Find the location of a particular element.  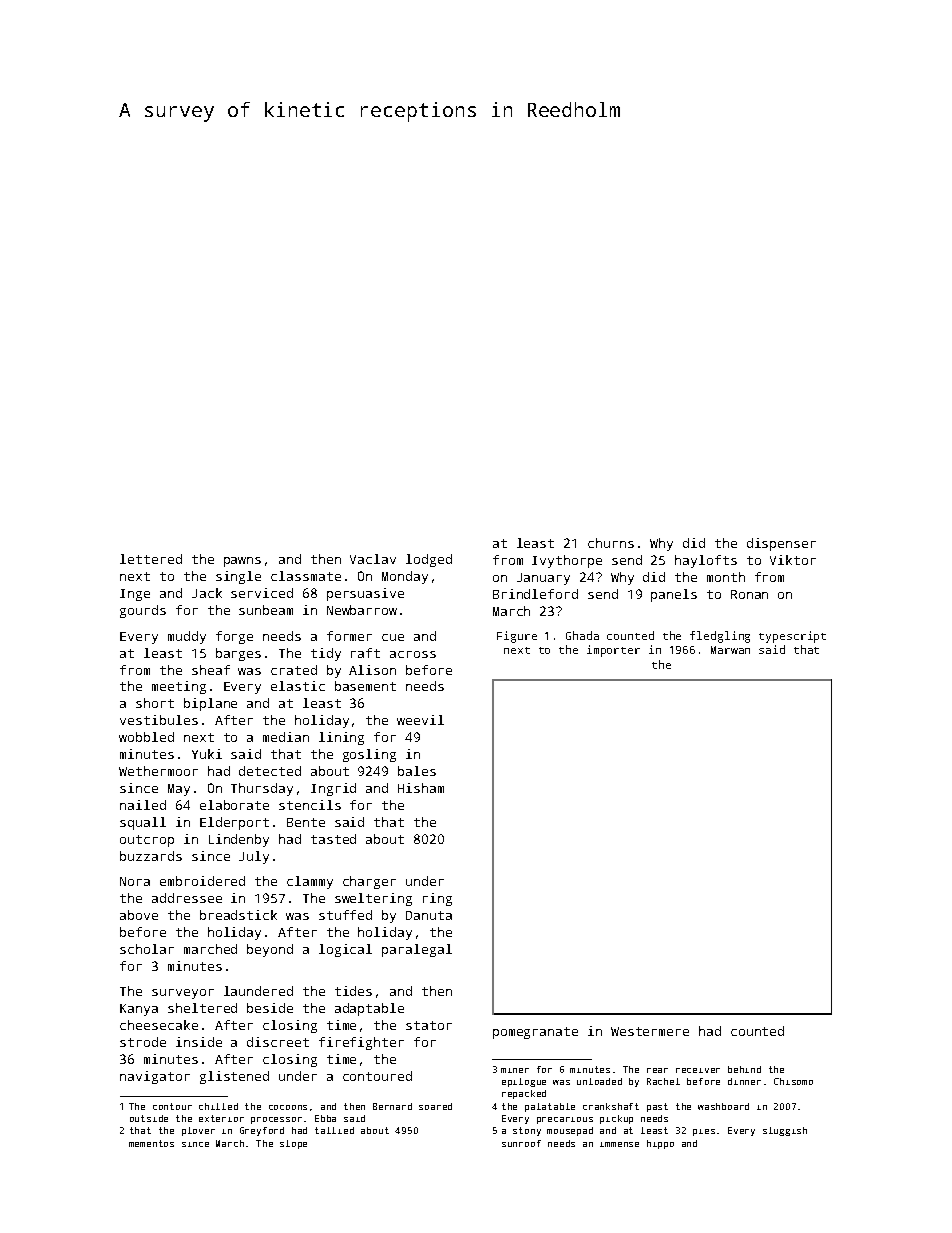

charger is located at coordinates (369, 882).
